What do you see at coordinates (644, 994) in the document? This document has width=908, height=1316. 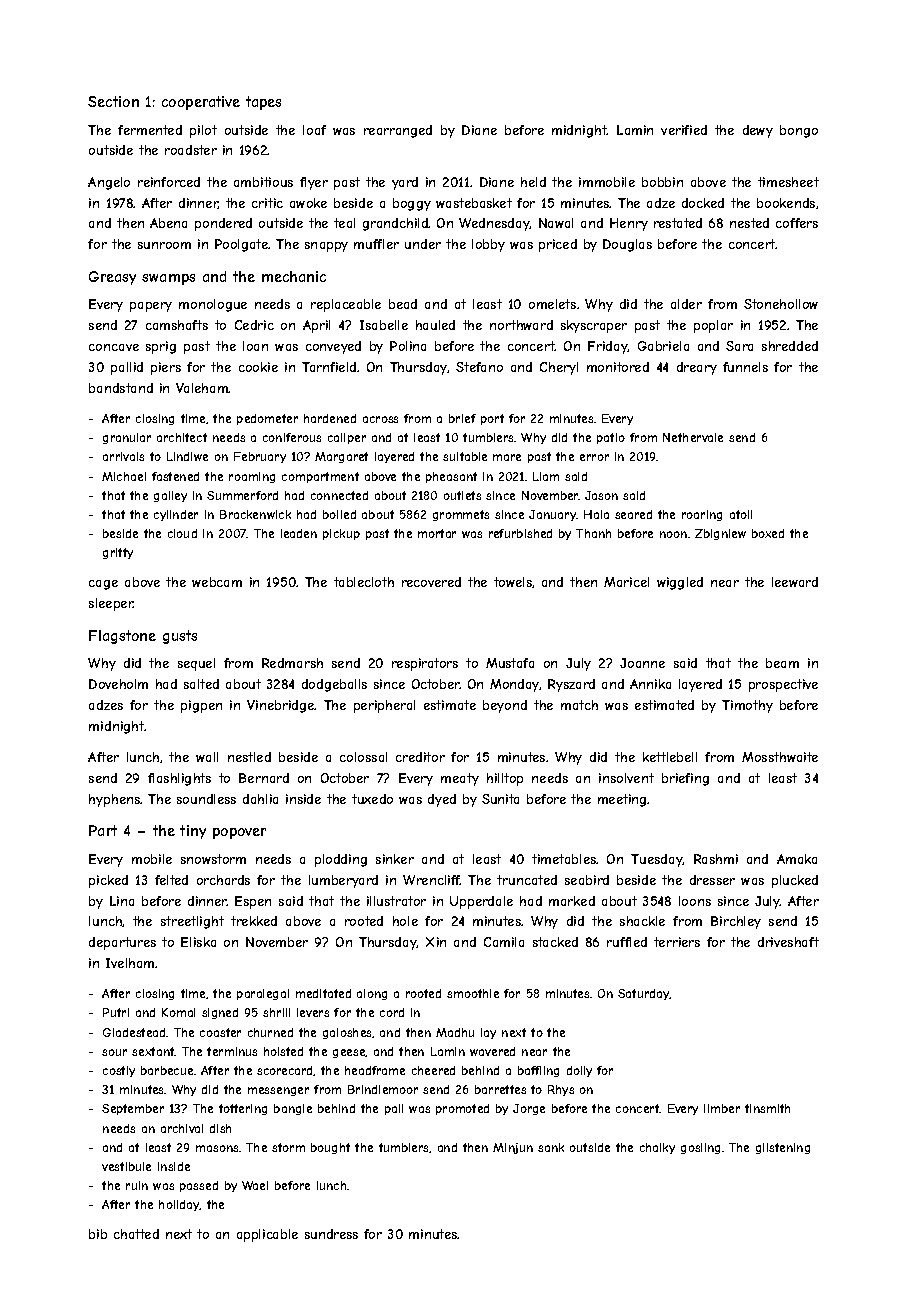 I see `Saturday` at bounding box center [644, 994].
